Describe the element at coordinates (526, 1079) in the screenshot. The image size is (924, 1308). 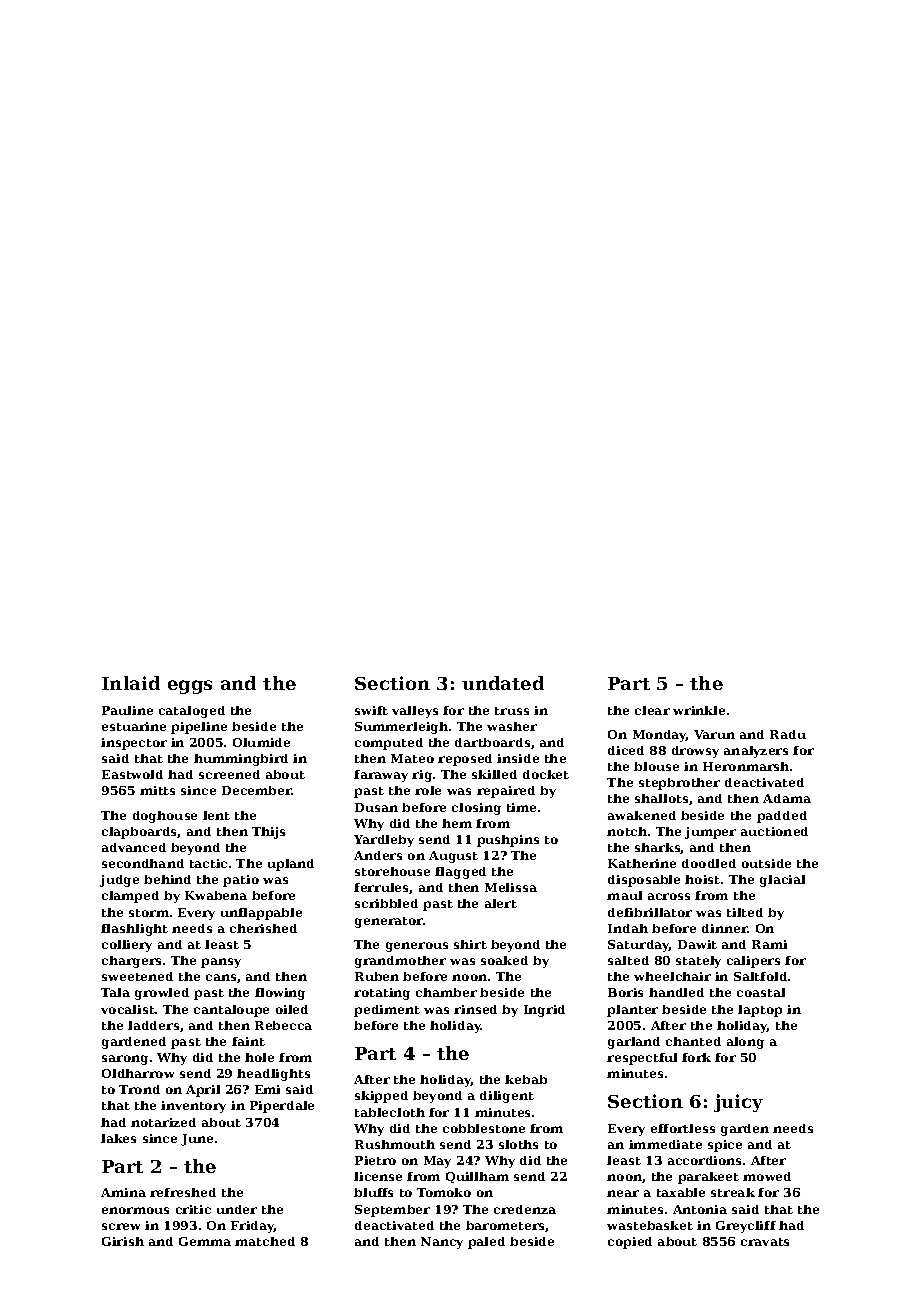
I see `kebab` at that location.
